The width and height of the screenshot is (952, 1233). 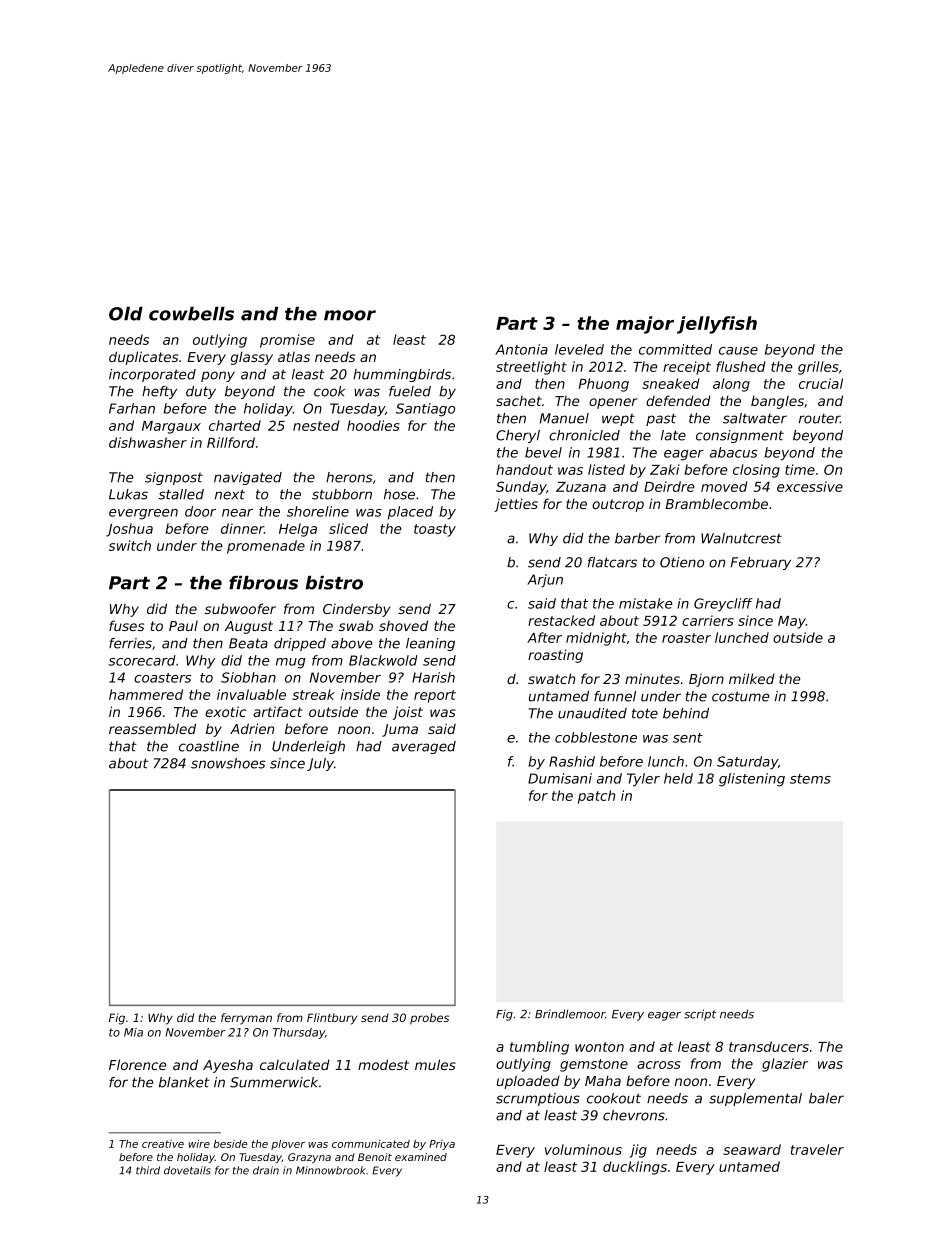 I want to click on snowshoes, so click(x=228, y=763).
